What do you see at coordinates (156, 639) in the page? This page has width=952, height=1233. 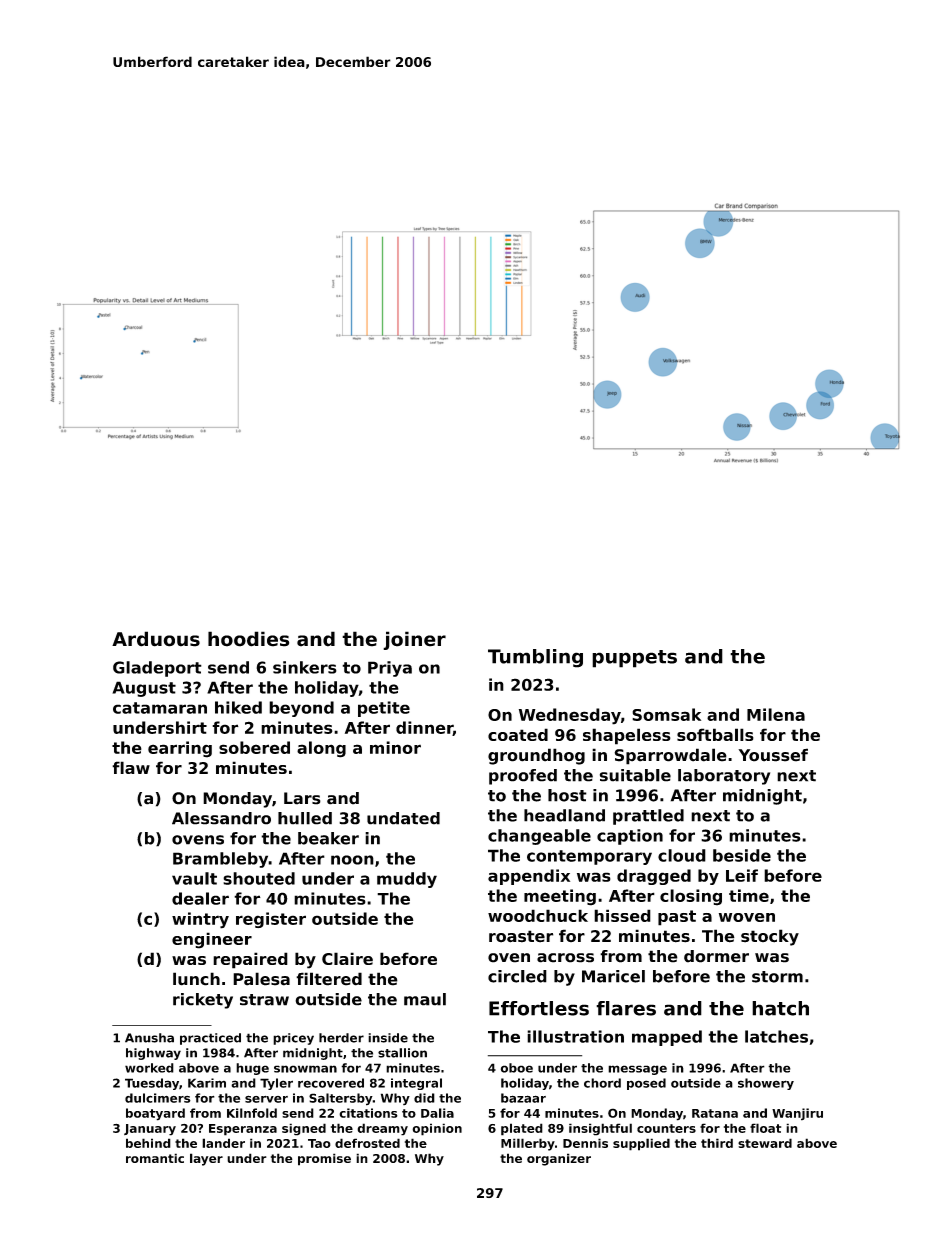 I see `Arduous` at bounding box center [156, 639].
